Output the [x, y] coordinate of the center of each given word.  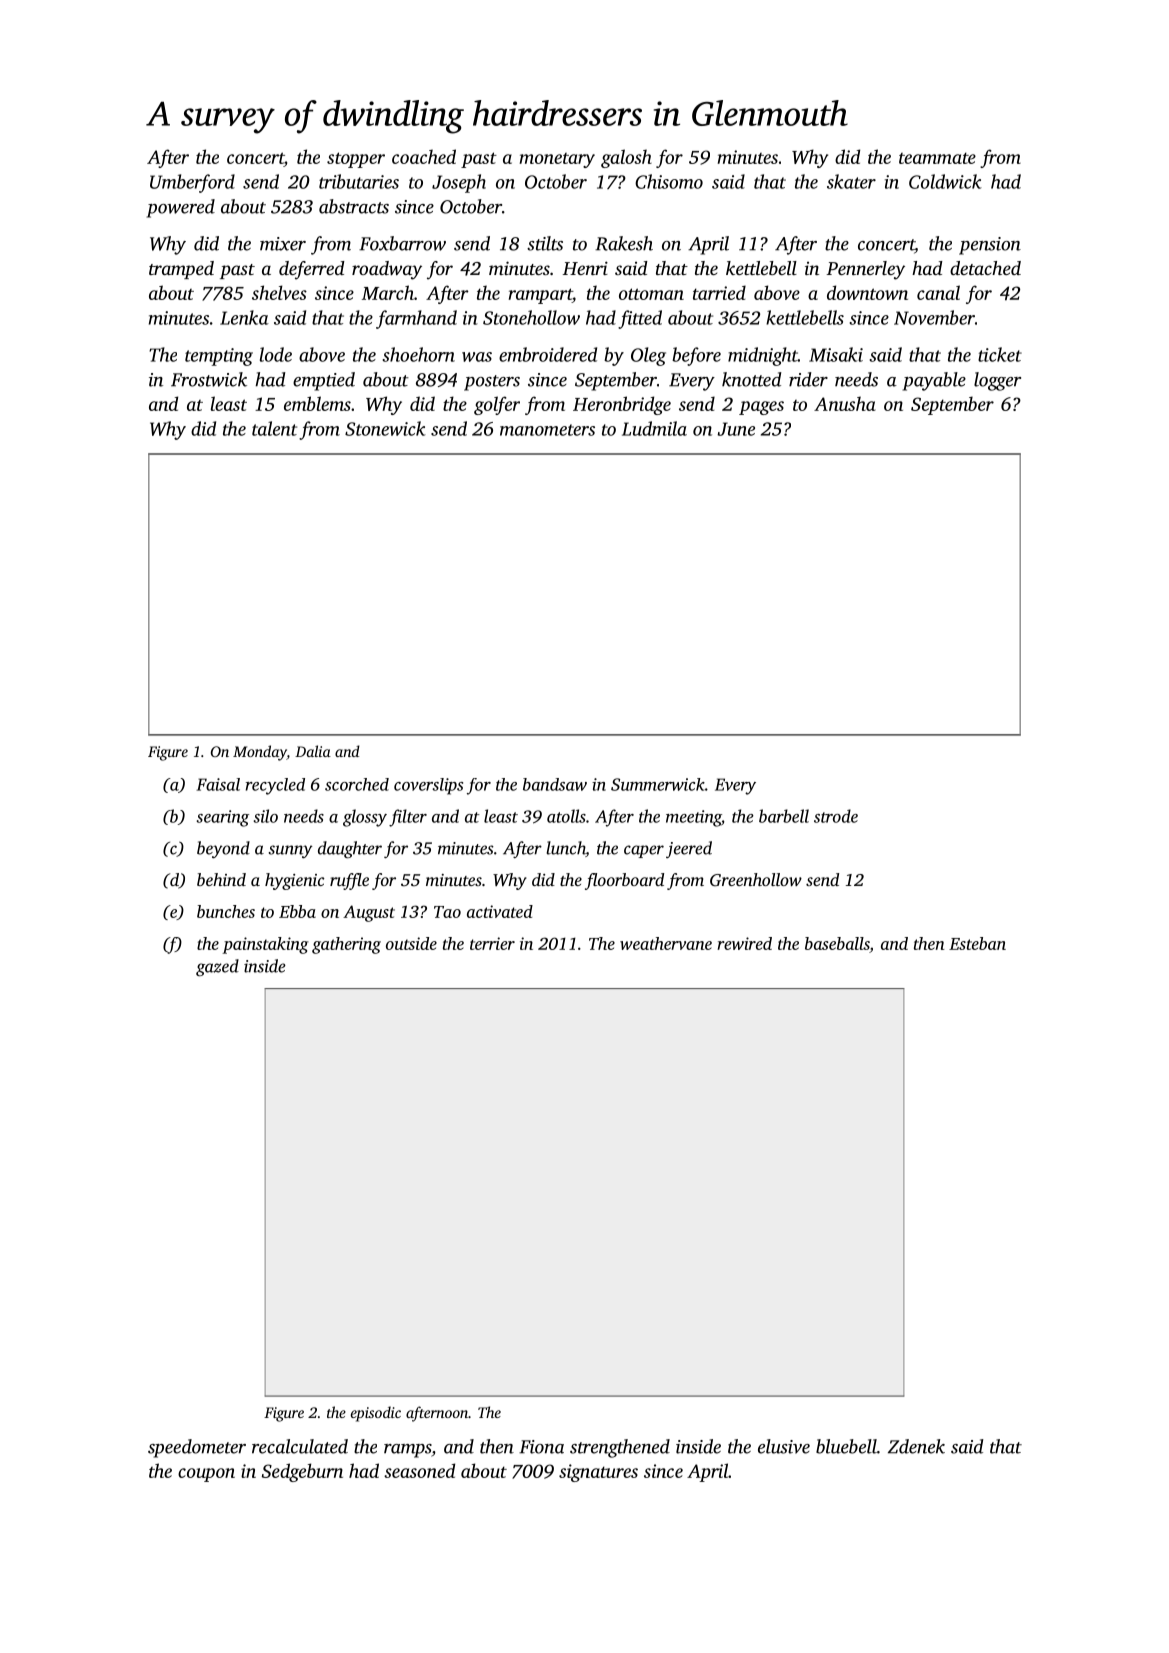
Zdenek [916, 1446]
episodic [376, 1414]
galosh [626, 158]
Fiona [541, 1447]
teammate [937, 158]
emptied [324, 381]
